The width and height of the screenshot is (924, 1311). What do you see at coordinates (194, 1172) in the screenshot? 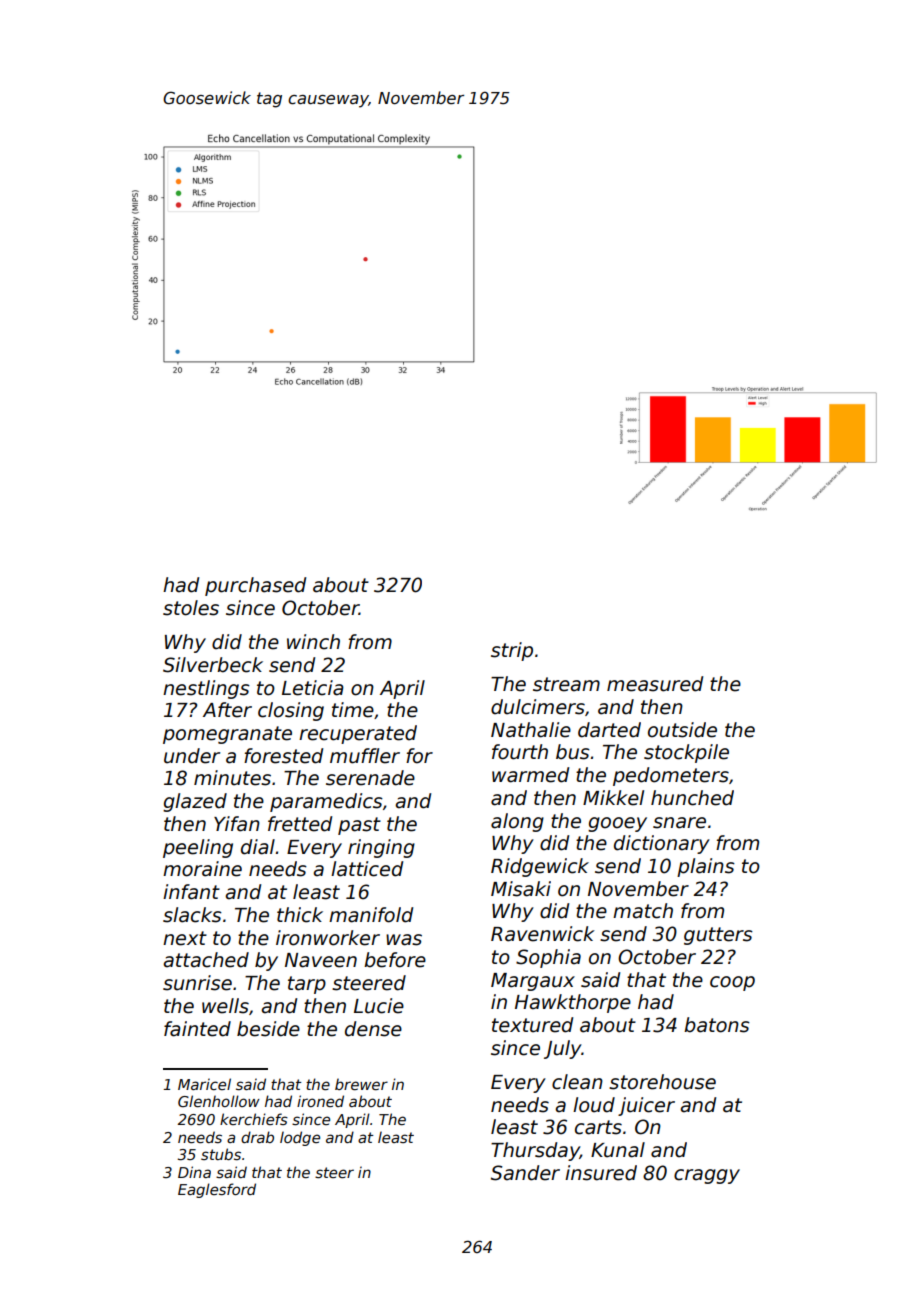
I see `Dina` at bounding box center [194, 1172].
